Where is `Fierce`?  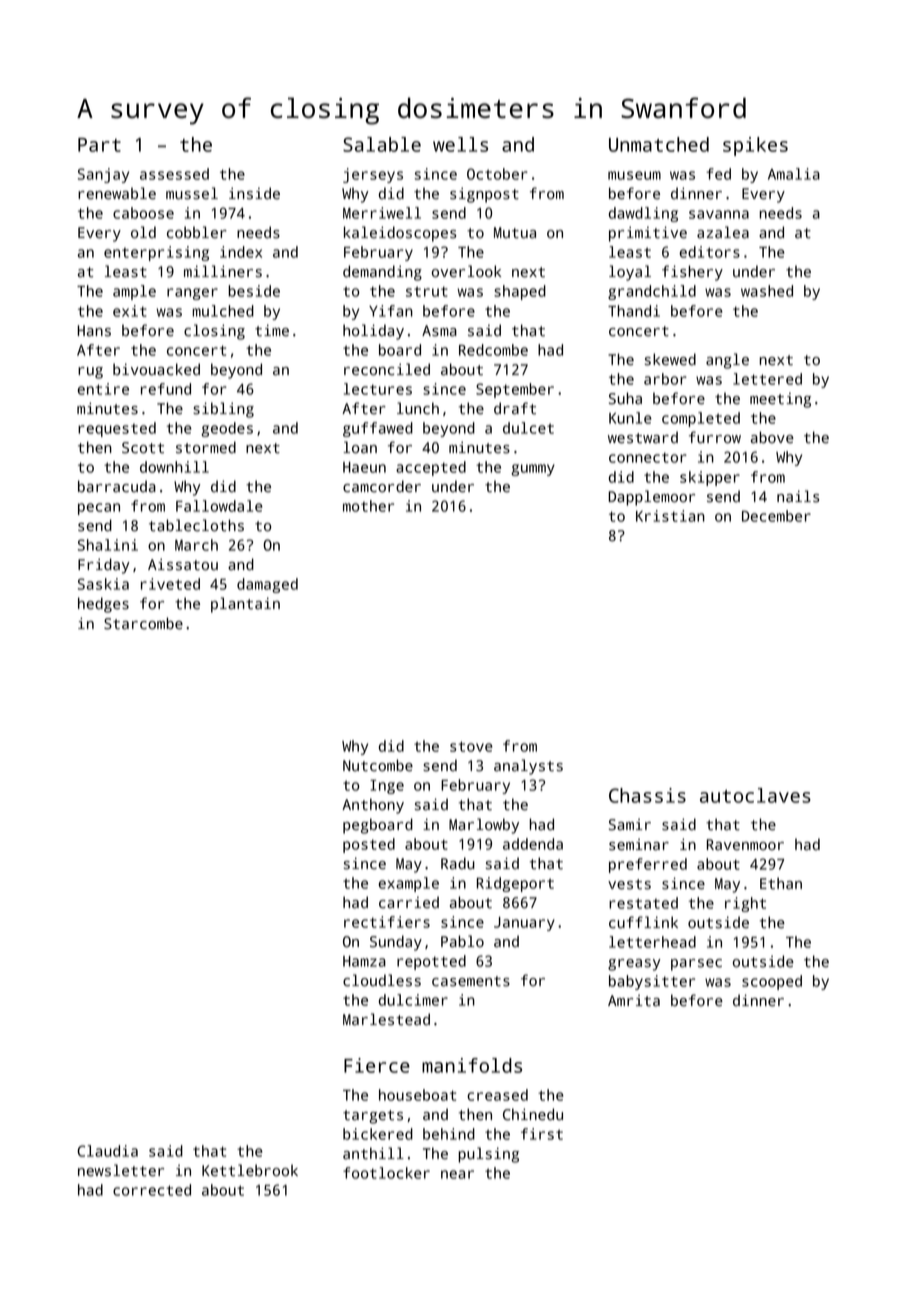
Fierce is located at coordinates (377, 1065).
